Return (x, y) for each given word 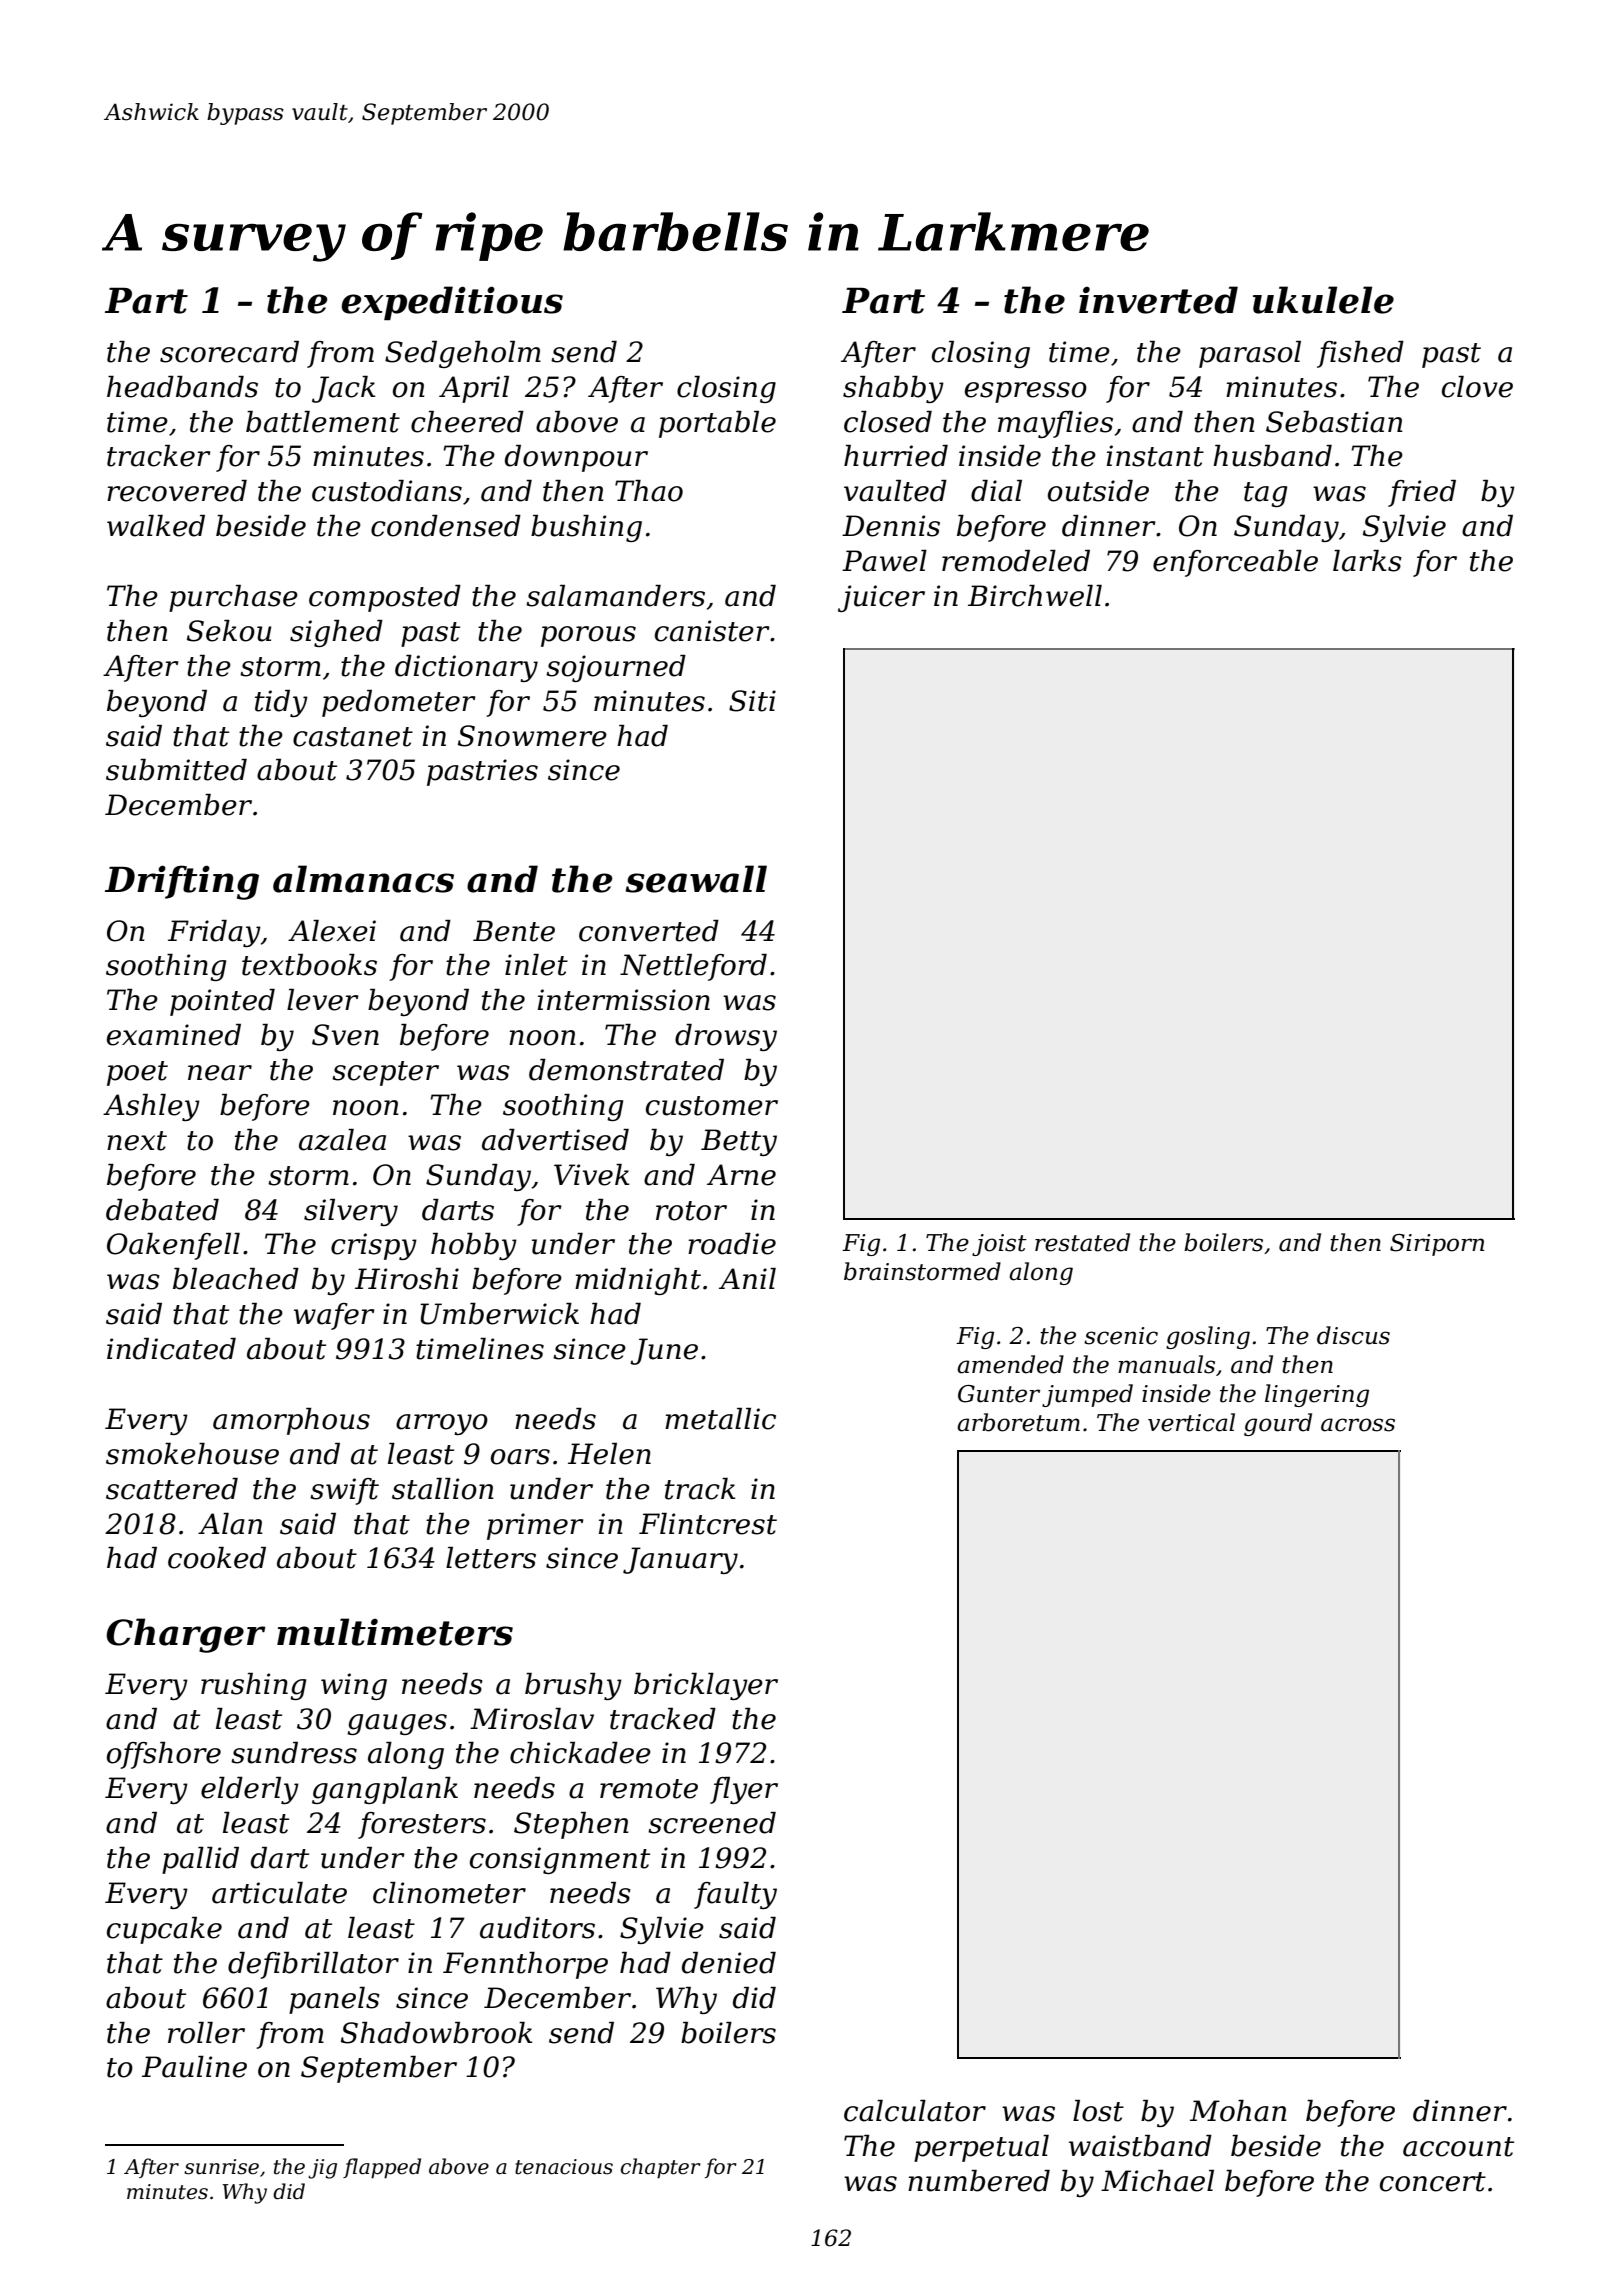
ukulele (1323, 300)
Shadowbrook (436, 2033)
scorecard (229, 352)
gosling (1208, 1337)
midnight (638, 1281)
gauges (397, 1724)
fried (1422, 493)
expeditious (452, 303)
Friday (214, 933)
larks (1367, 561)
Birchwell (1035, 596)
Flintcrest (708, 1524)
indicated (171, 1349)
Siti (752, 701)
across (1358, 1425)
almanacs (363, 879)
